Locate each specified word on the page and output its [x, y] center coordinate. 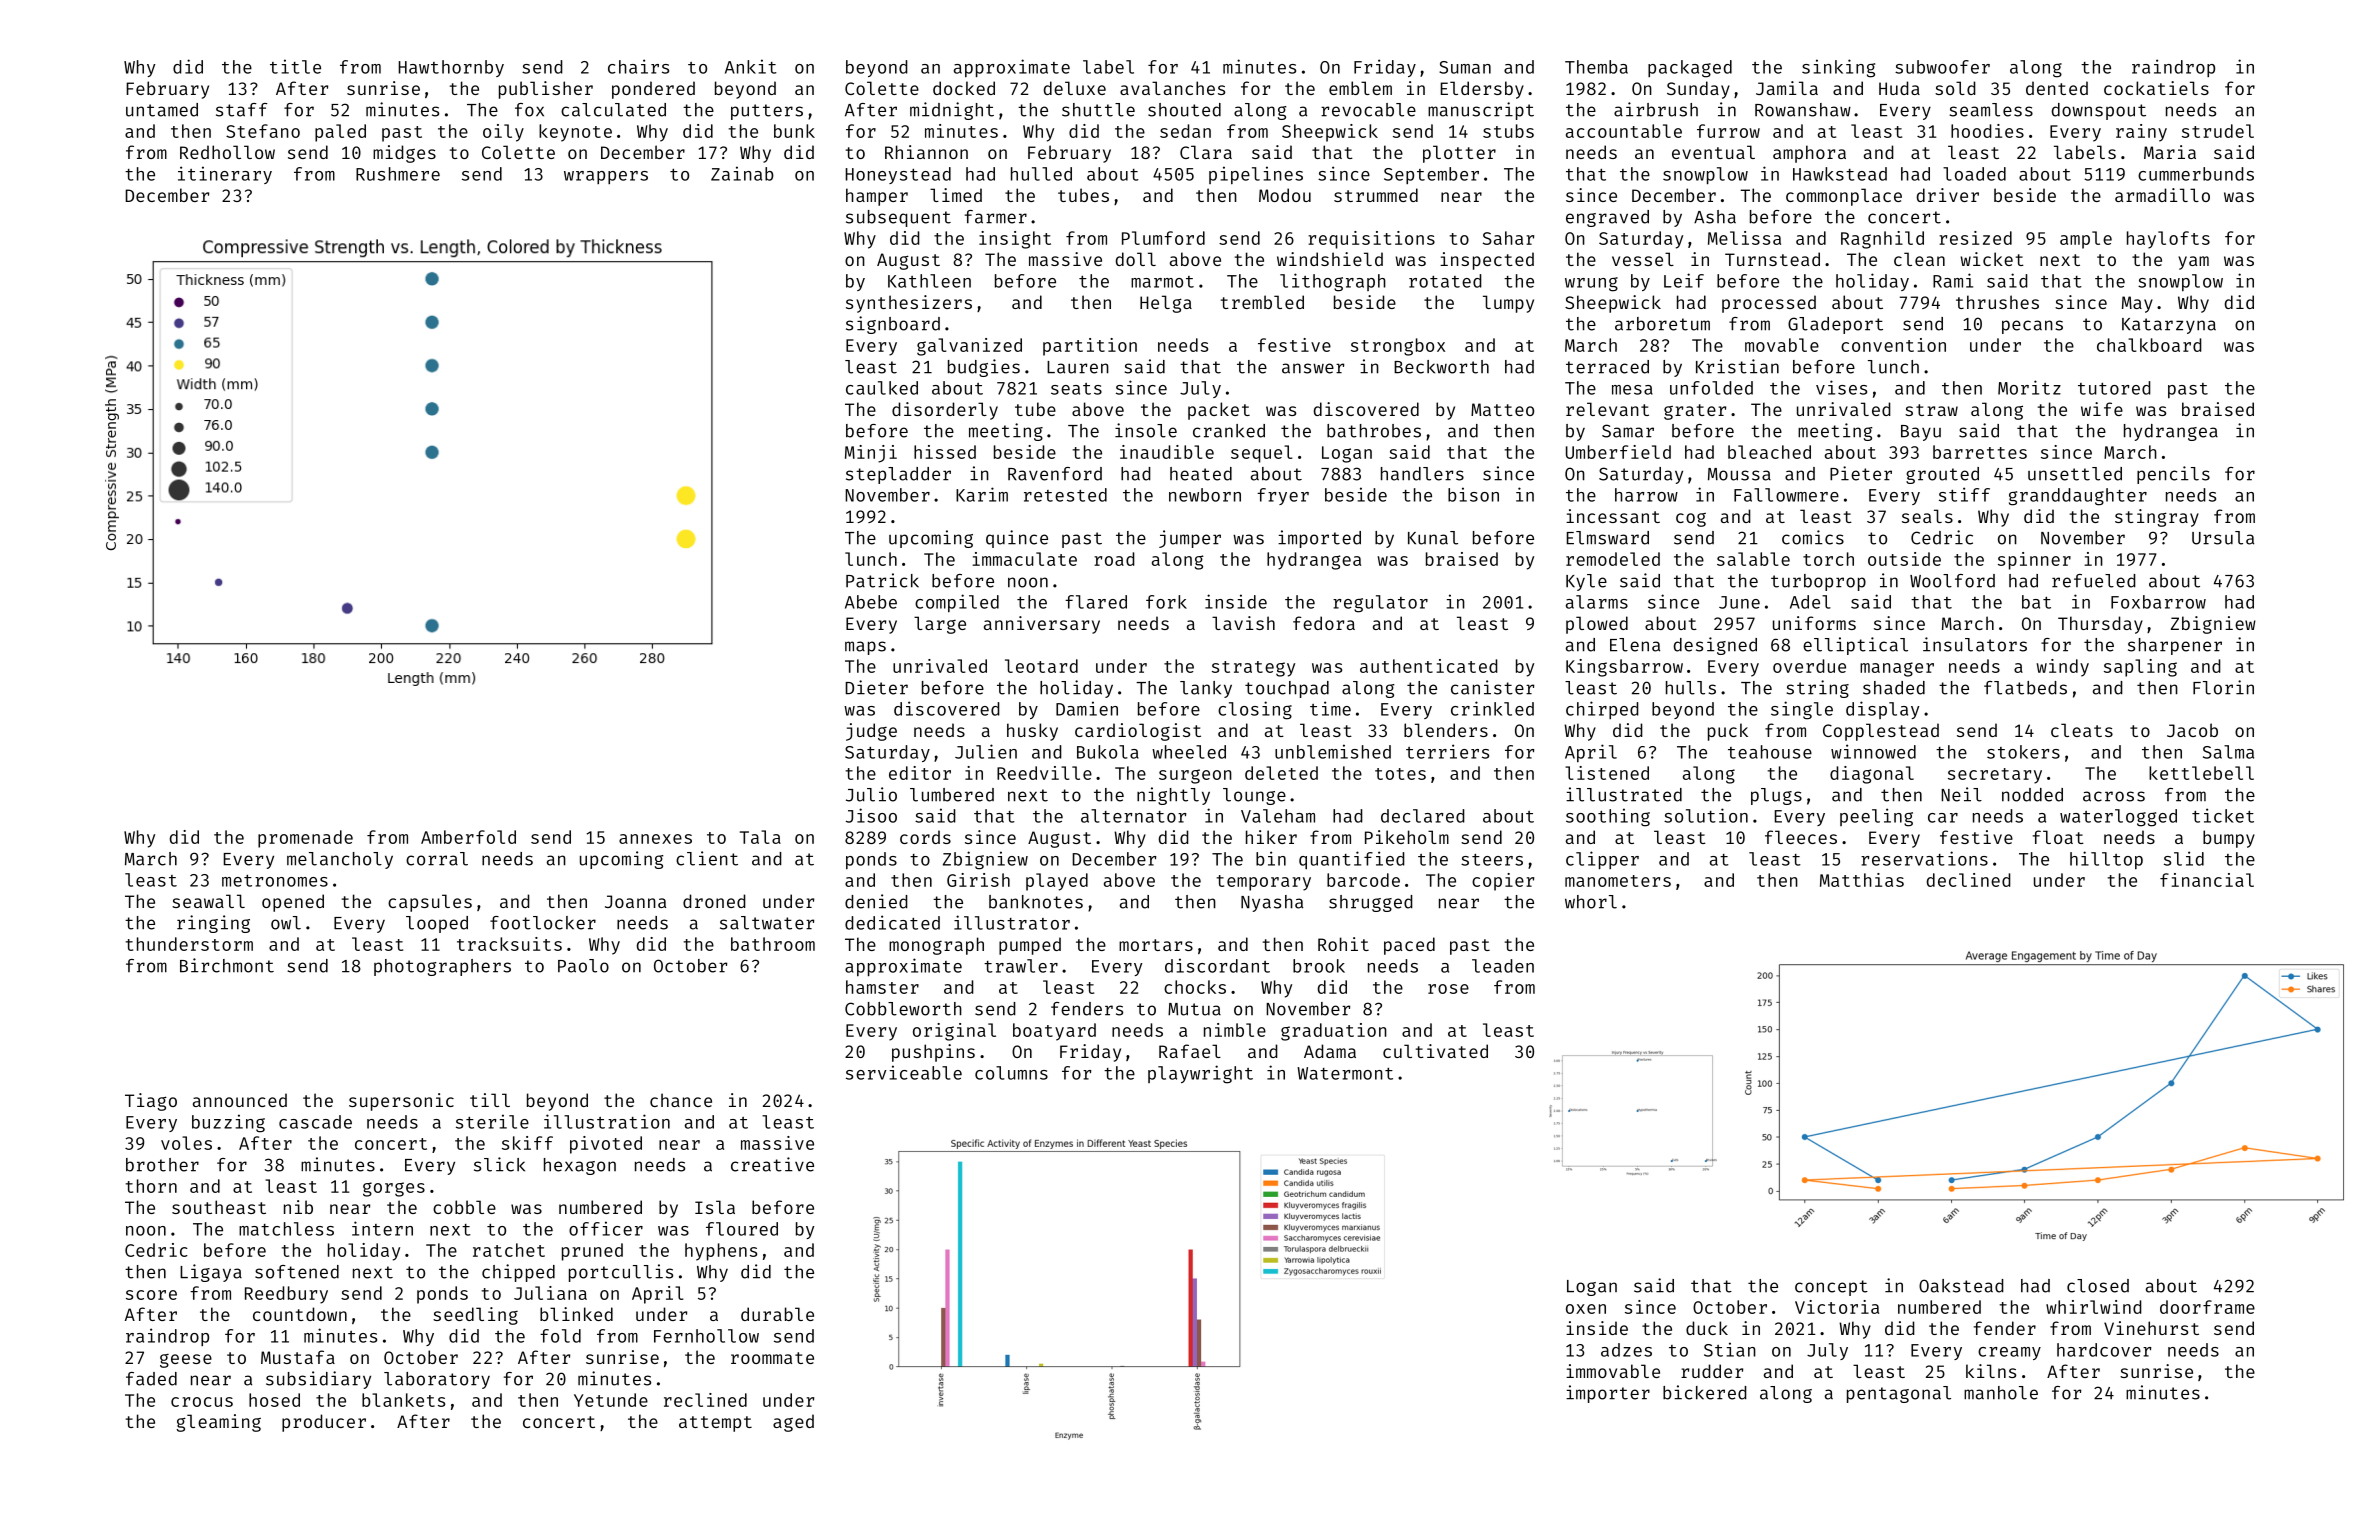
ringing [213, 924]
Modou [1285, 195]
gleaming [219, 1423]
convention [1893, 345]
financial [2207, 880]
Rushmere [398, 174]
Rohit [1343, 944]
